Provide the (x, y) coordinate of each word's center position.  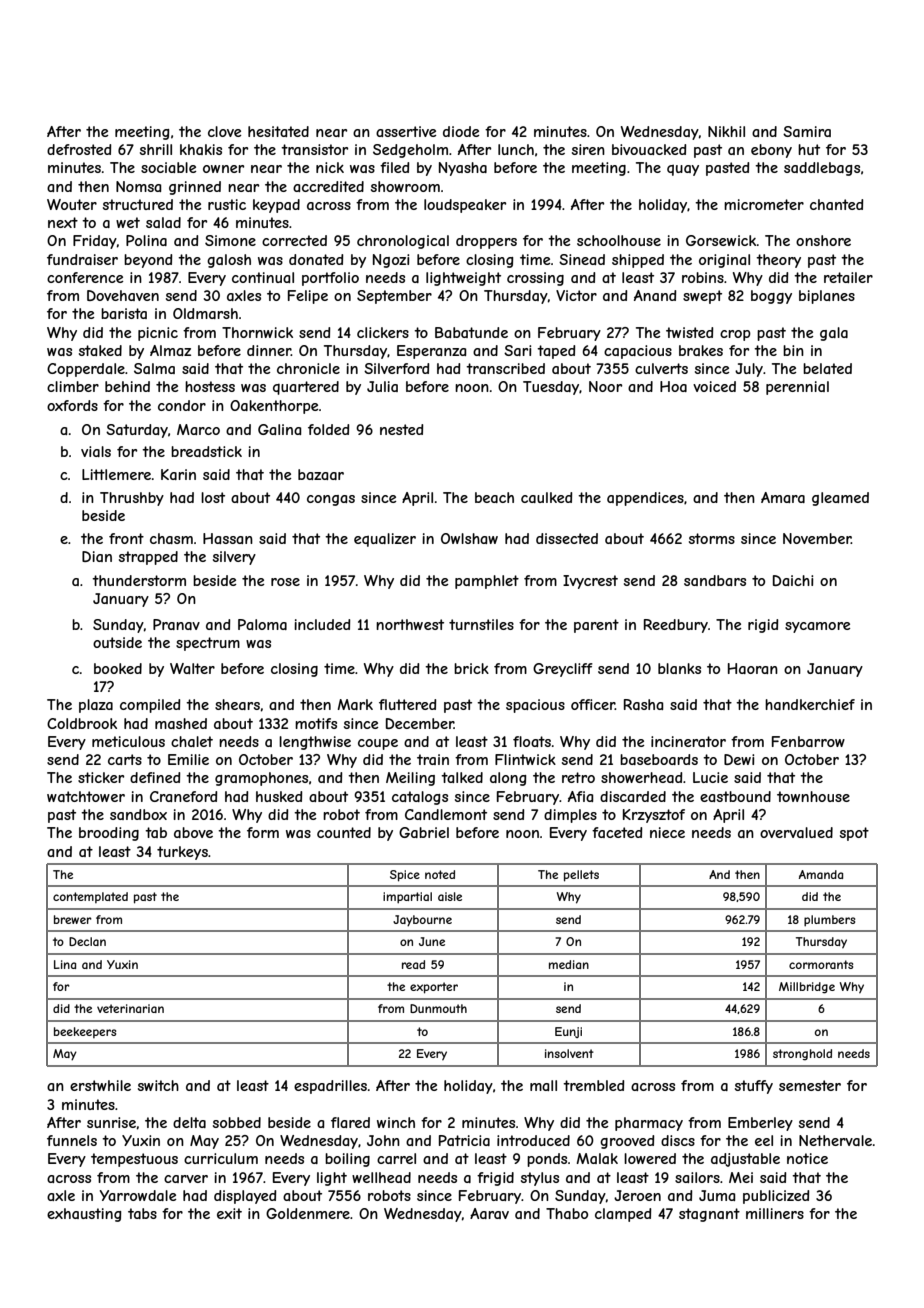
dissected (567, 538)
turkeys (182, 853)
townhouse (813, 796)
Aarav (489, 1213)
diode (461, 131)
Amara (783, 497)
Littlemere (116, 474)
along (508, 779)
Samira (807, 131)
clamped (623, 1215)
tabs (142, 1213)
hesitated (278, 131)
